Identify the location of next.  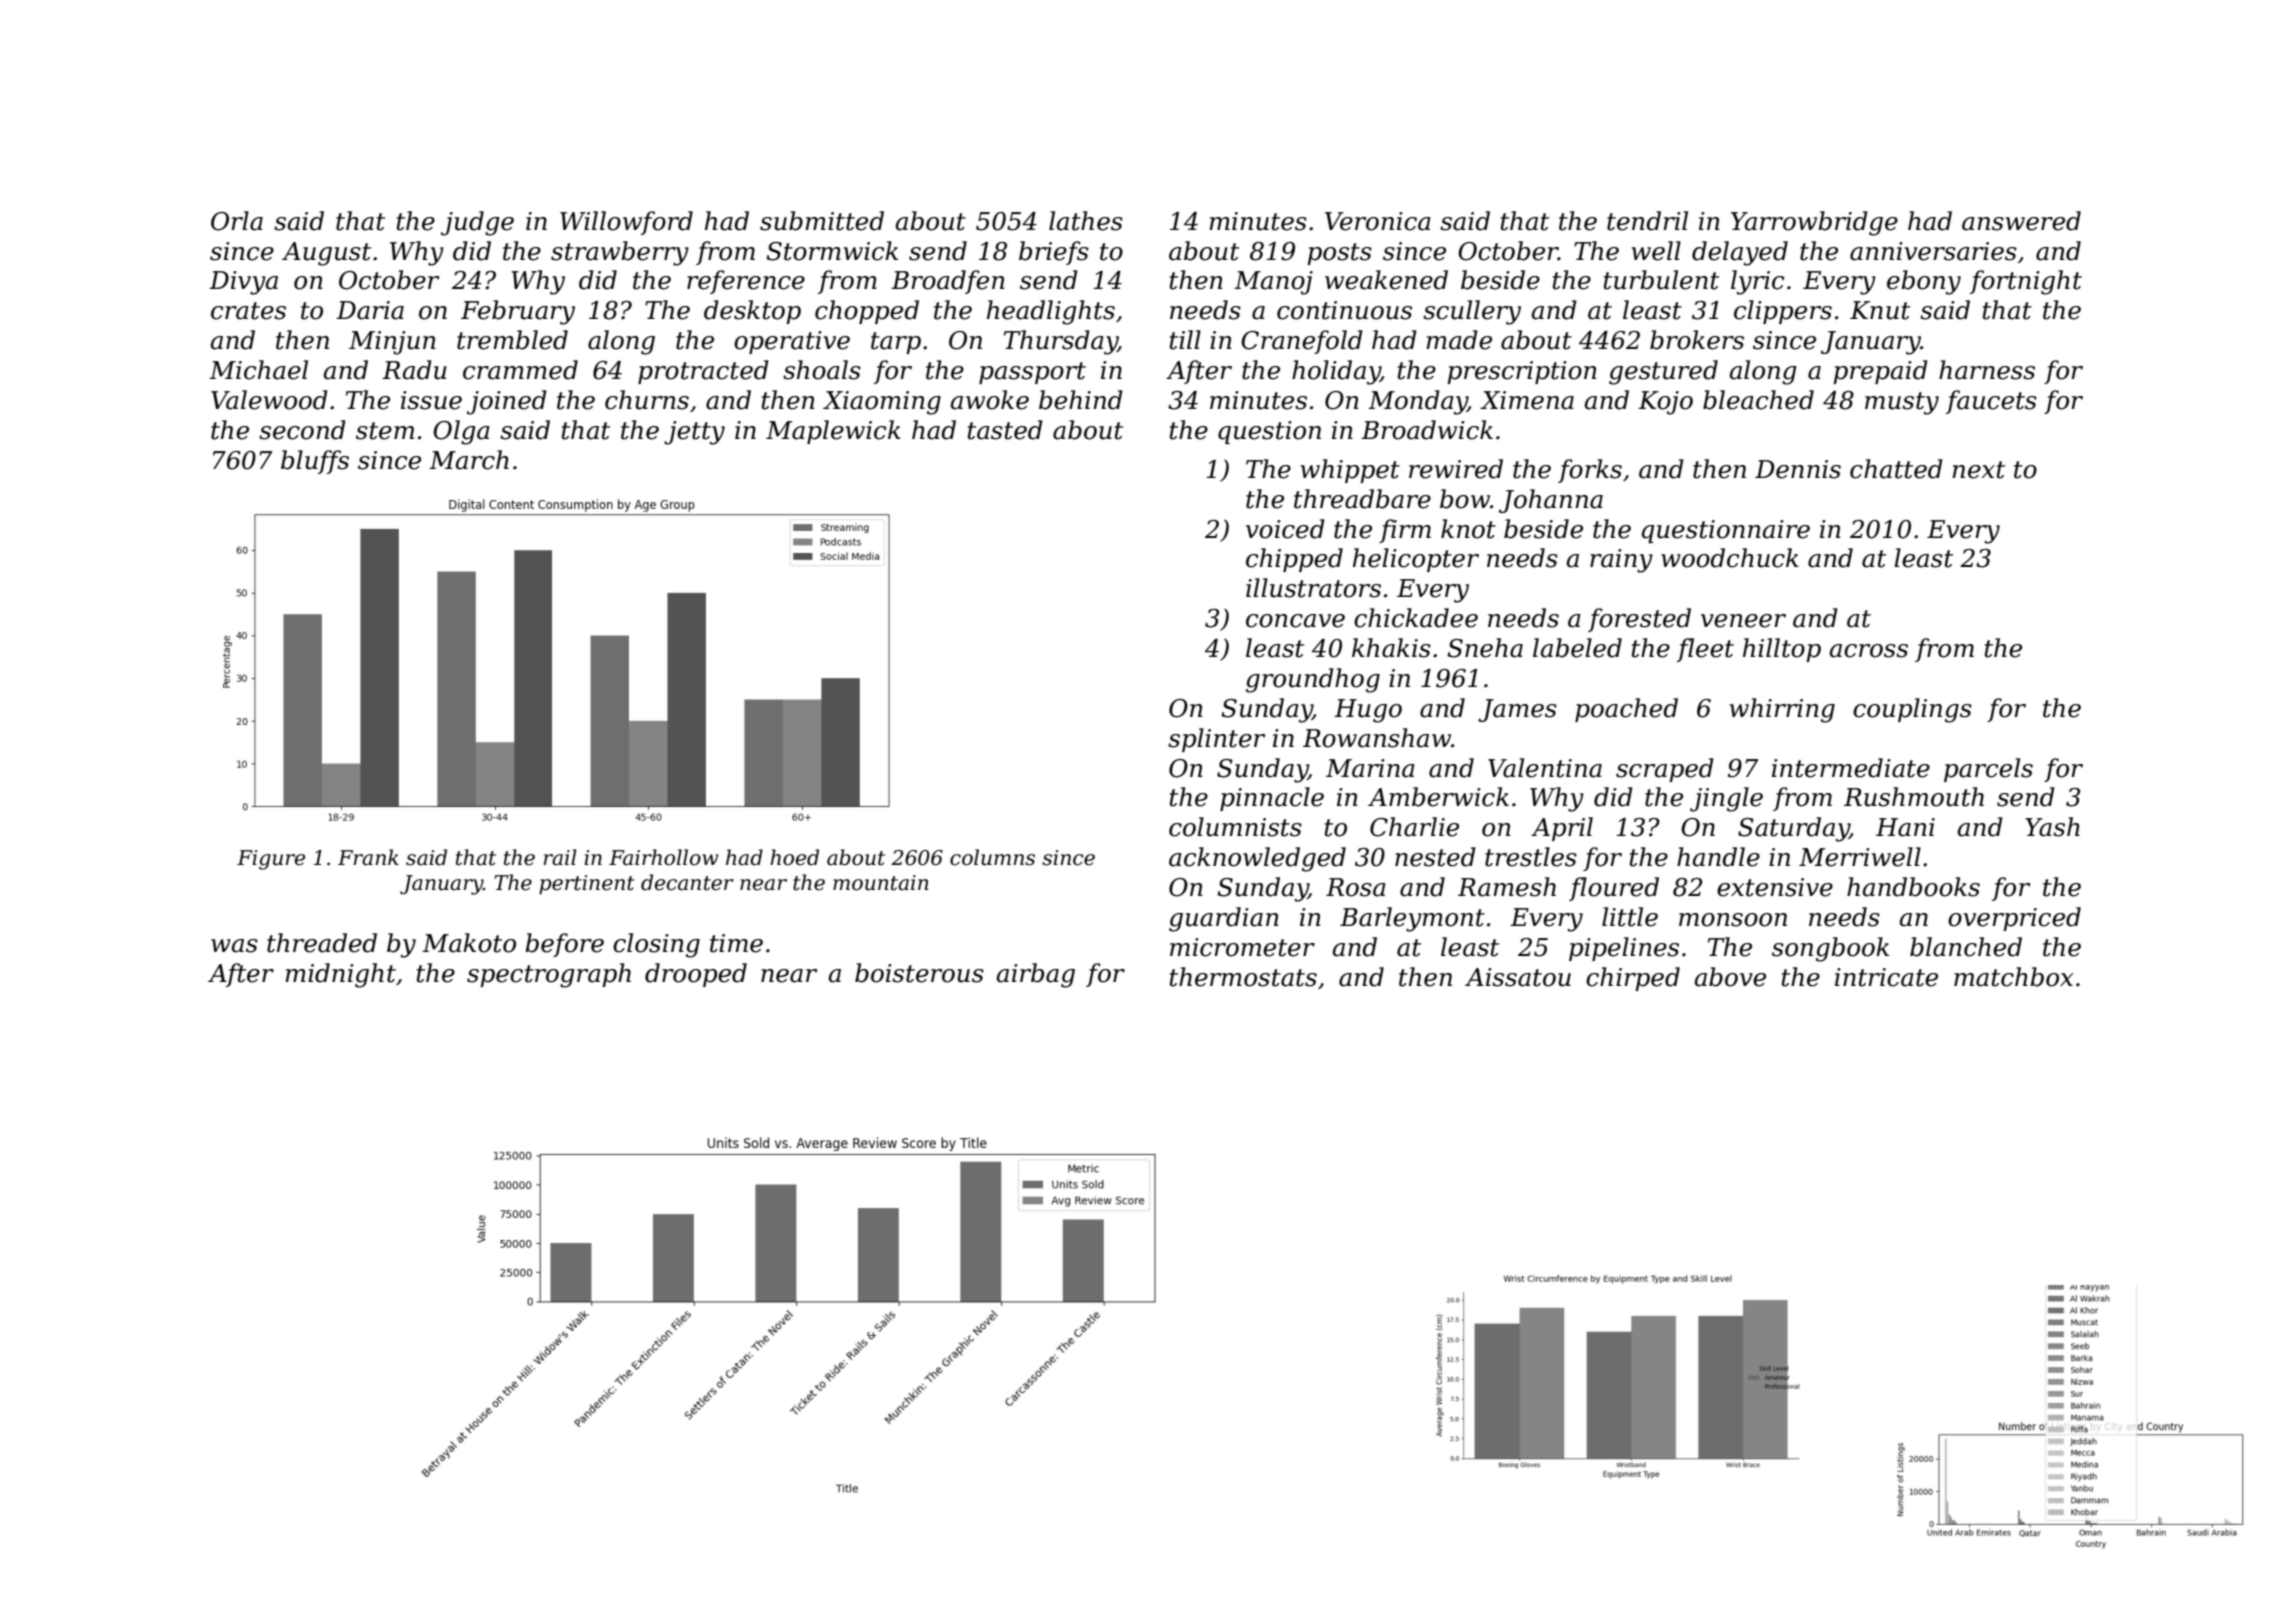
(1978, 470).
